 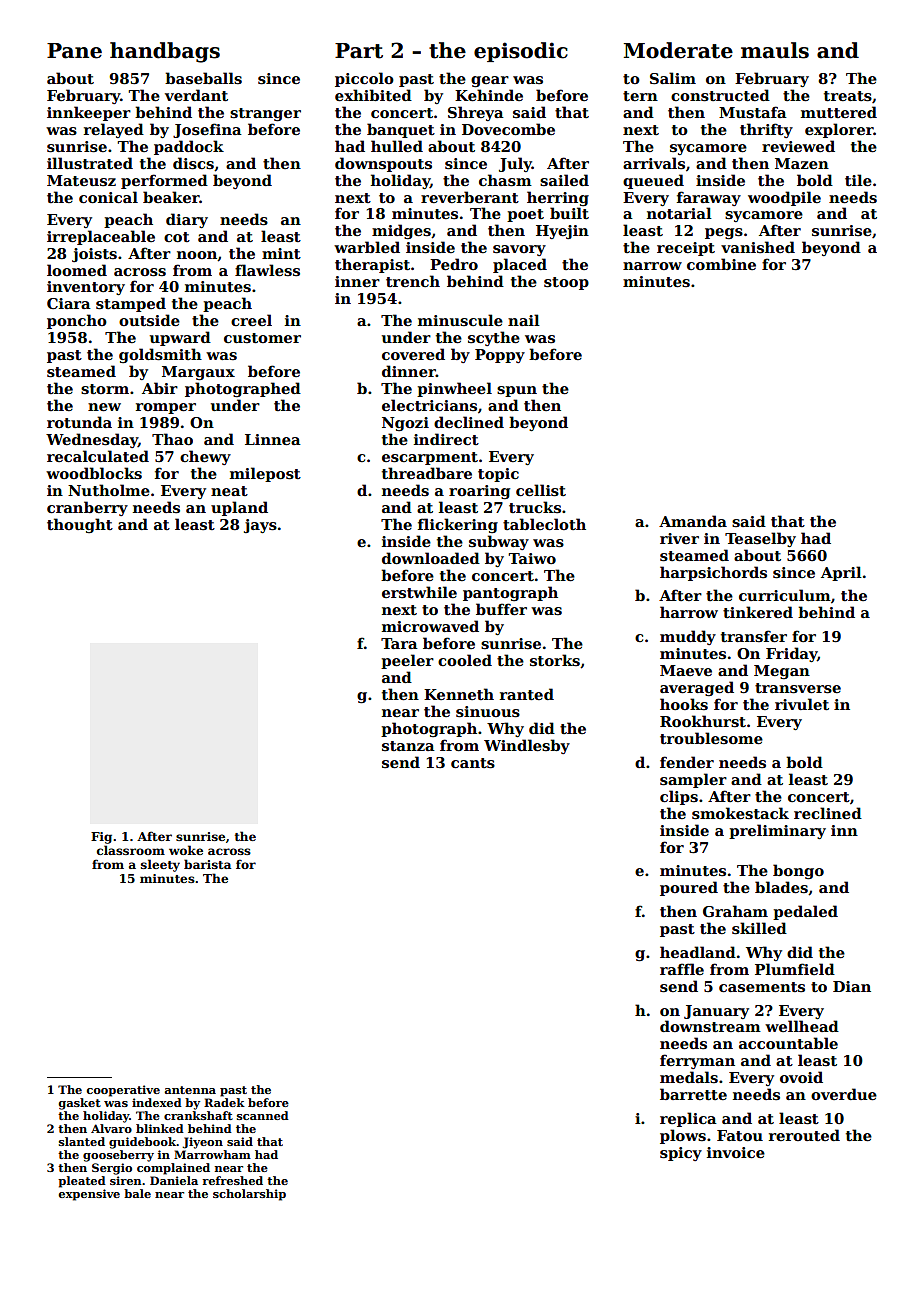 What do you see at coordinates (569, 213) in the screenshot?
I see `built` at bounding box center [569, 213].
